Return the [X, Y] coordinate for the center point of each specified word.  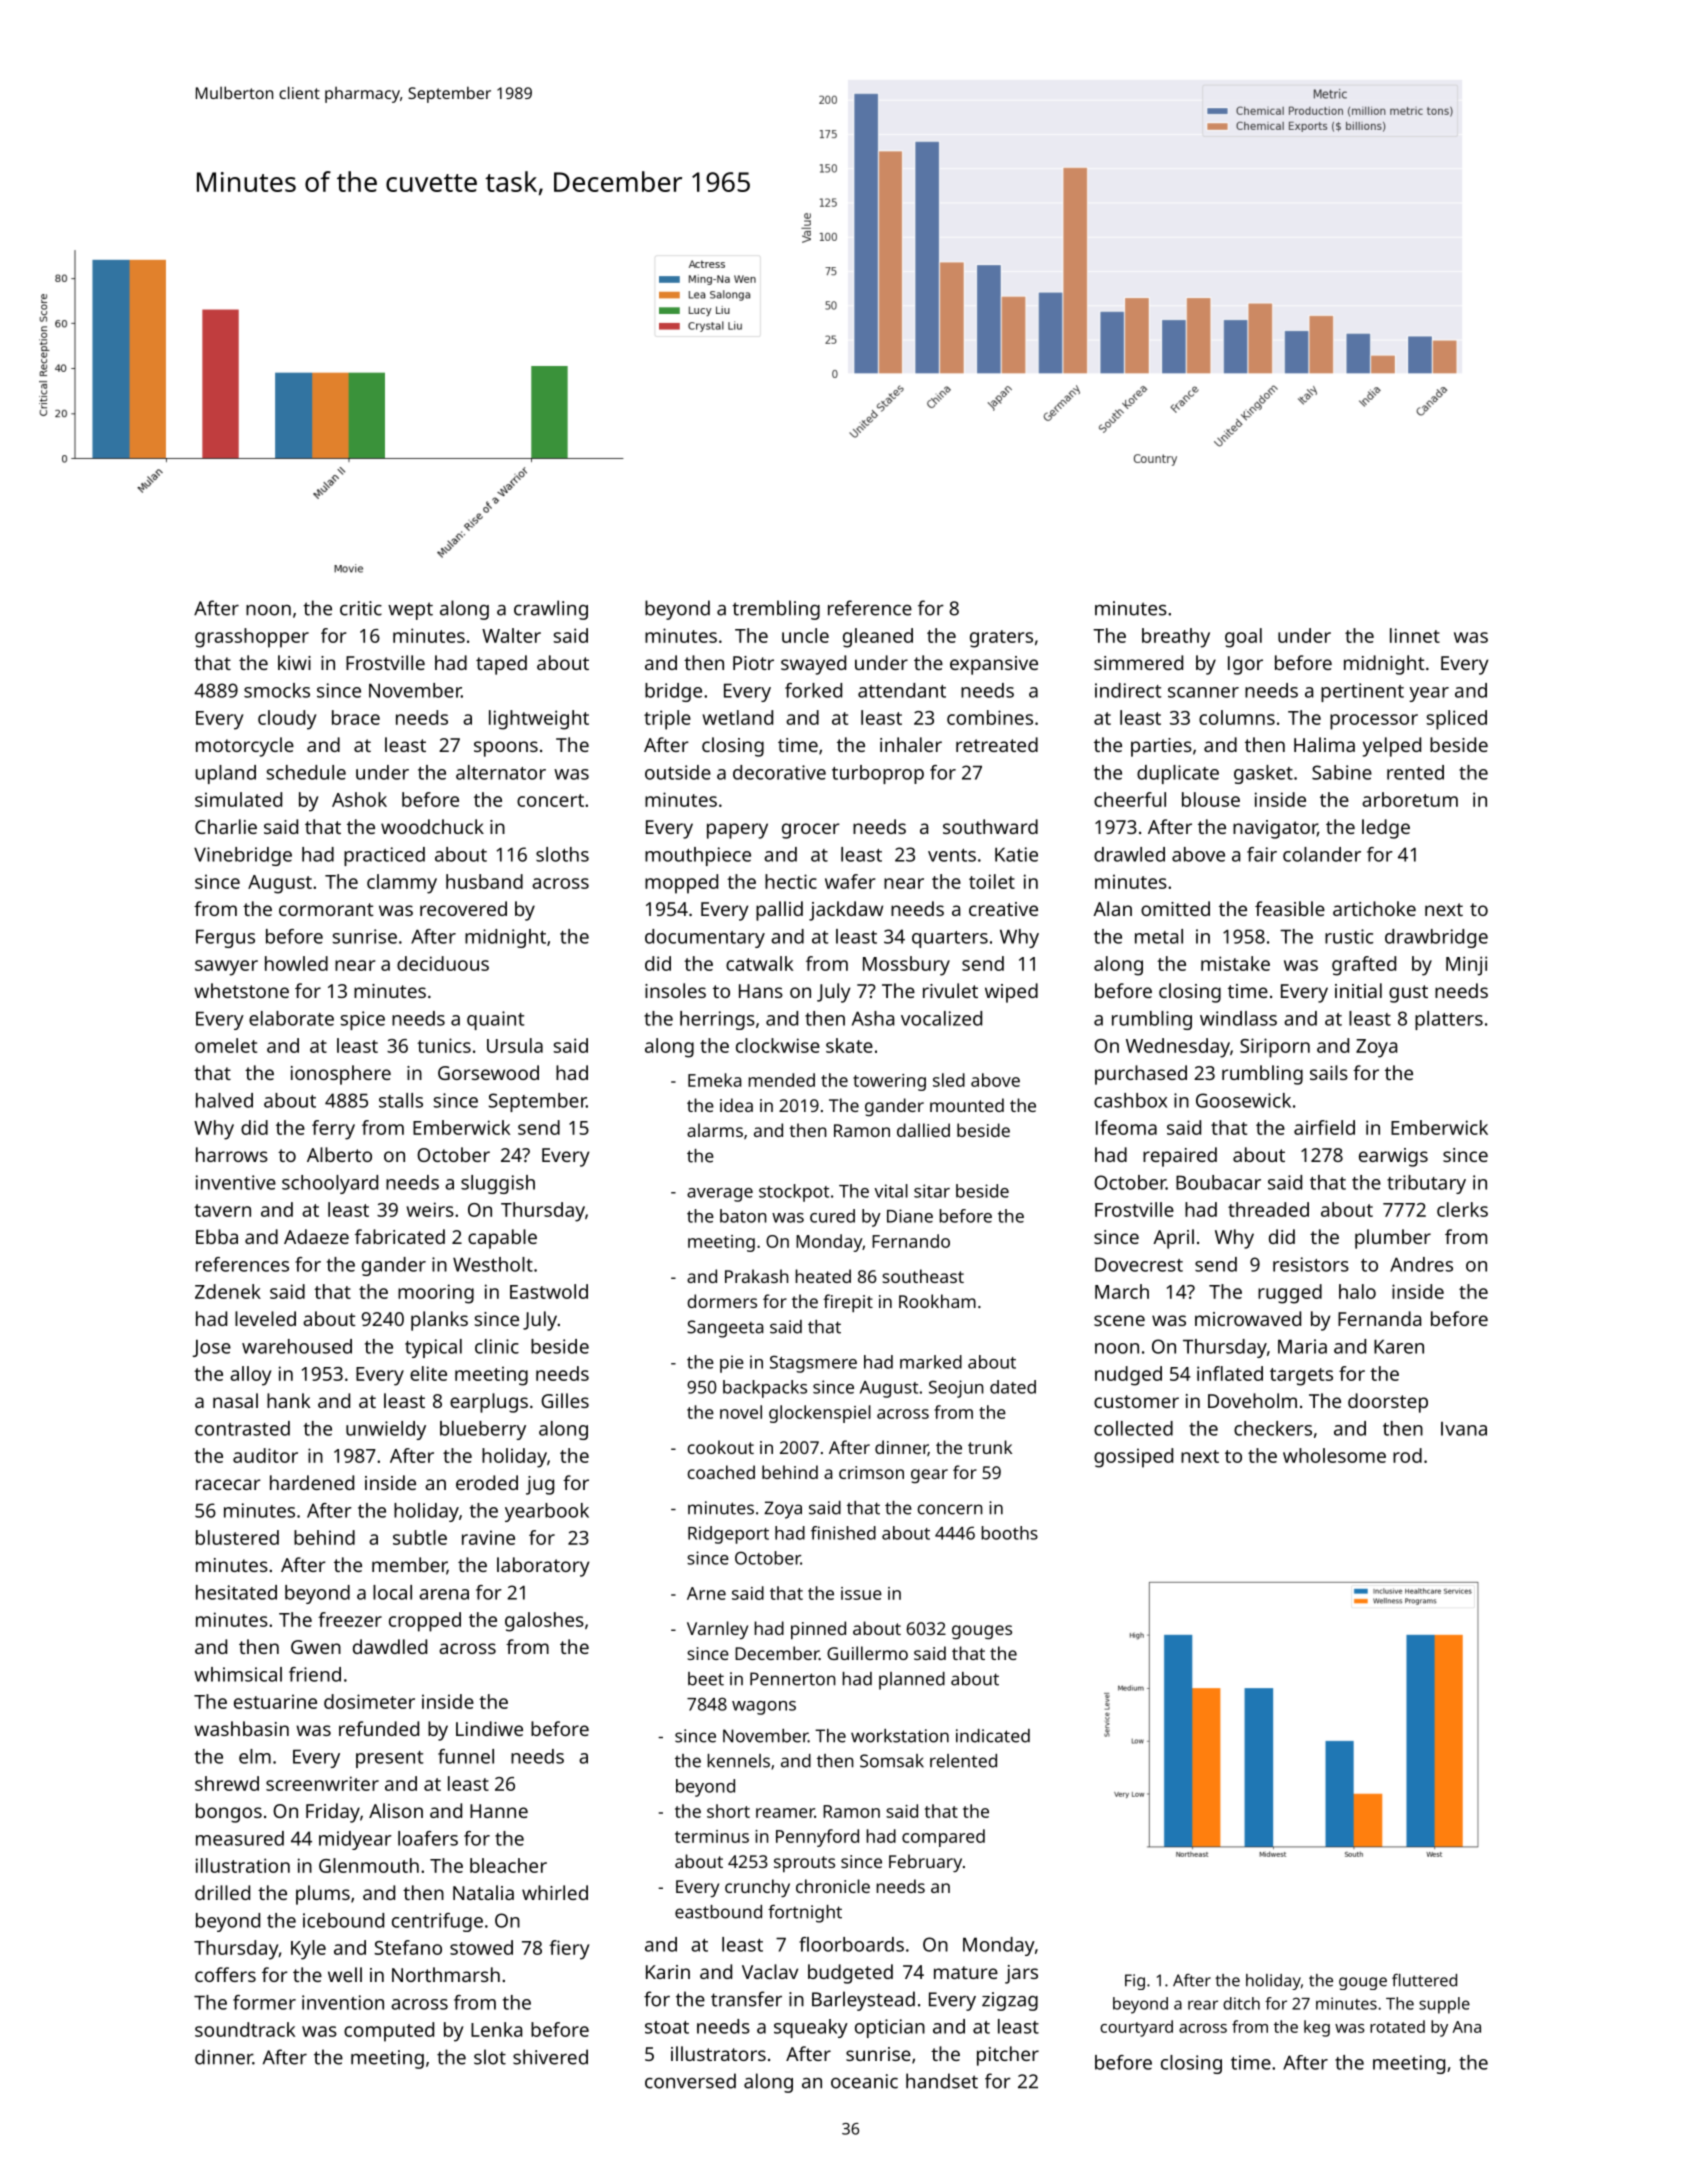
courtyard [1136, 2028]
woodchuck [432, 826]
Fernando [911, 1241]
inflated [1230, 1373]
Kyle [308, 1950]
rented [1415, 772]
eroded [487, 1482]
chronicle [833, 1886]
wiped [1011, 993]
